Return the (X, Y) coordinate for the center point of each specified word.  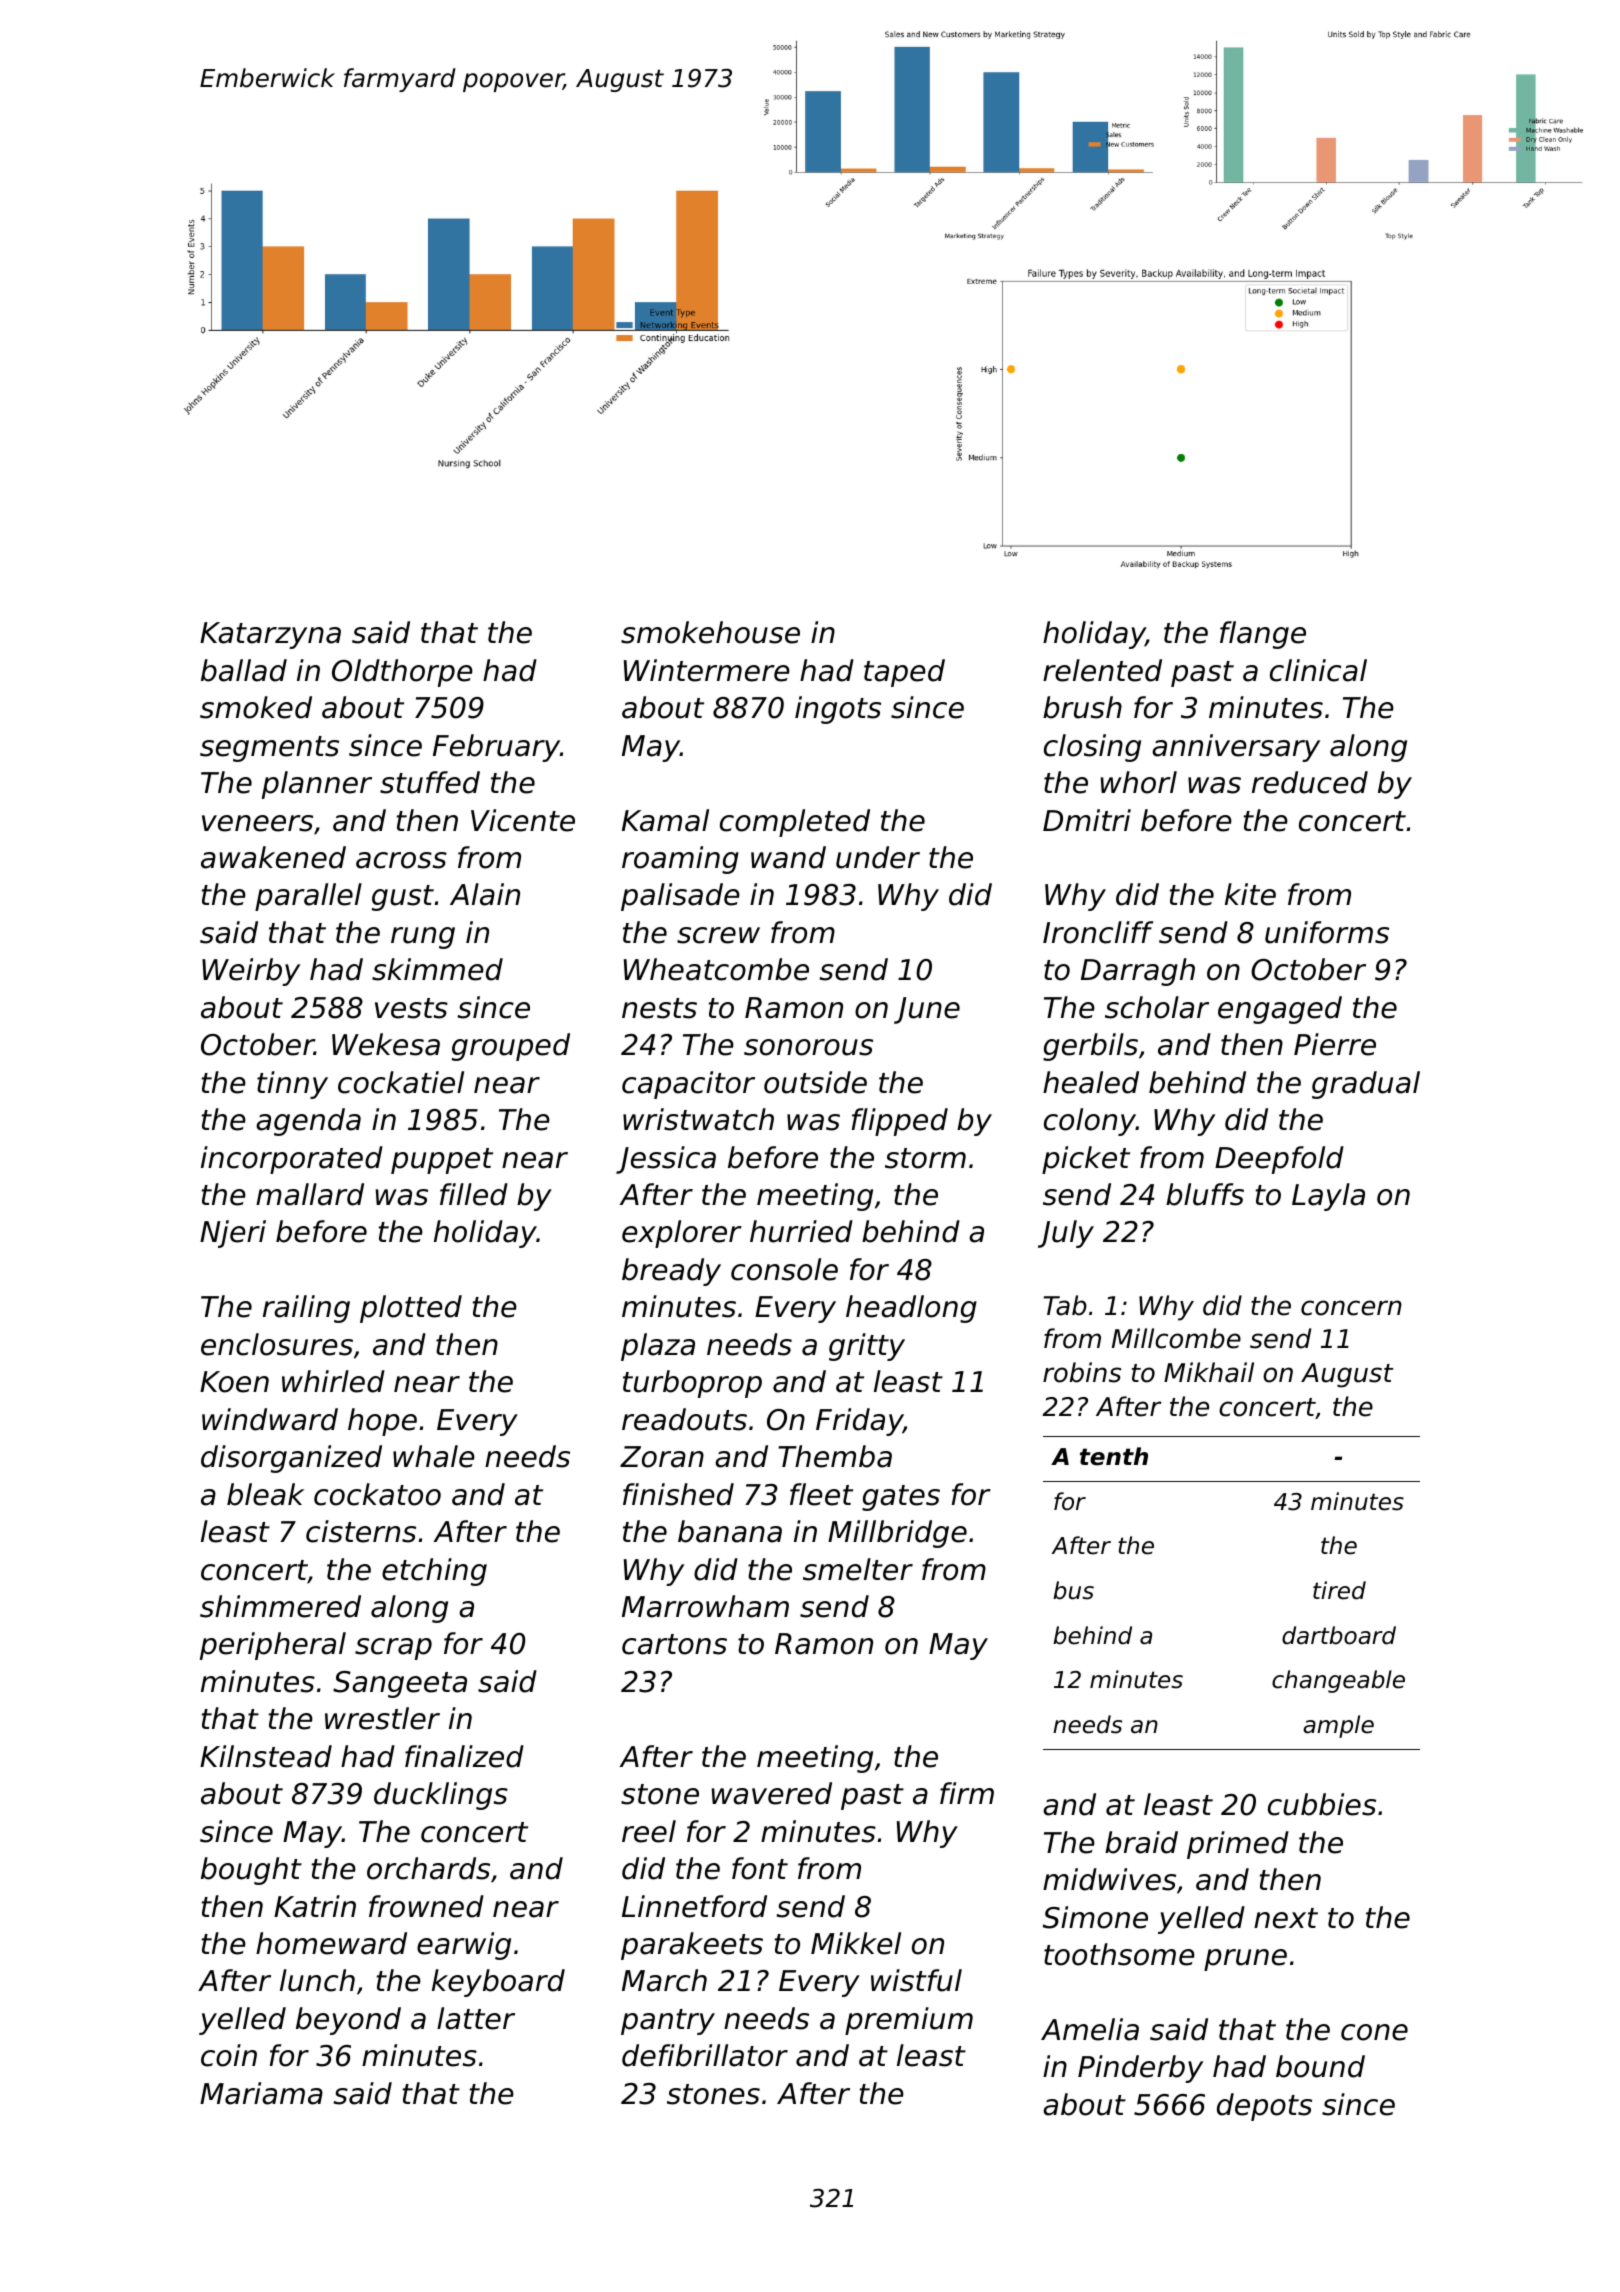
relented (1102, 670)
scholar (1157, 1007)
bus (1073, 1590)
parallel (308, 897)
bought (251, 1871)
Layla (1328, 1197)
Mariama (261, 2093)
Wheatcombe (716, 969)
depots (1264, 2107)
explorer (682, 1234)
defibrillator (705, 2055)
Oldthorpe (402, 673)
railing (306, 1309)
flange (1263, 635)
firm (967, 1793)
